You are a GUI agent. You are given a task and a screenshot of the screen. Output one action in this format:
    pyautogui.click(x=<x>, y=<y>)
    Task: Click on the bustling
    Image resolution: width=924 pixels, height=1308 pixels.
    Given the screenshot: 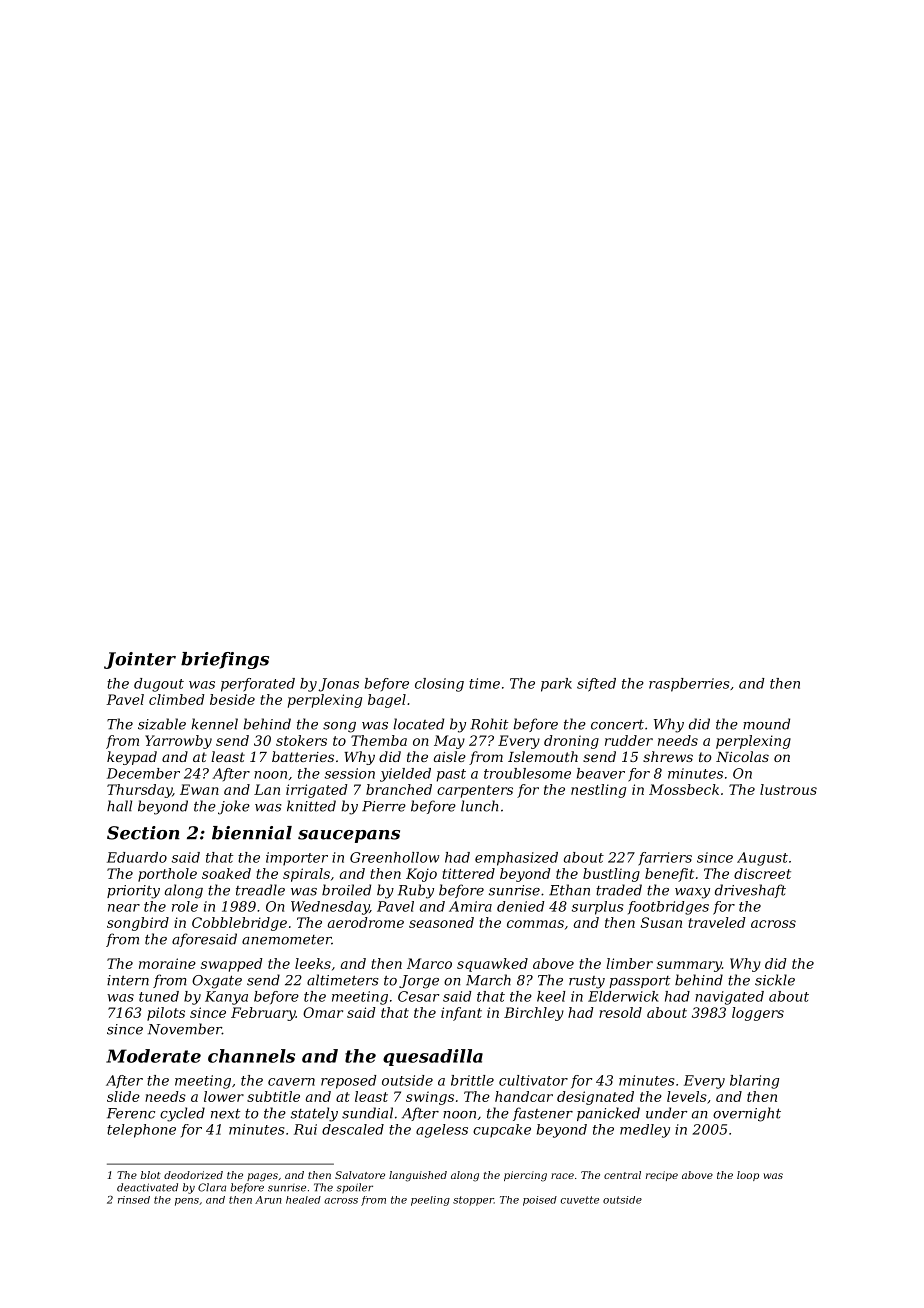 What is the action you would take?
    pyautogui.click(x=611, y=875)
